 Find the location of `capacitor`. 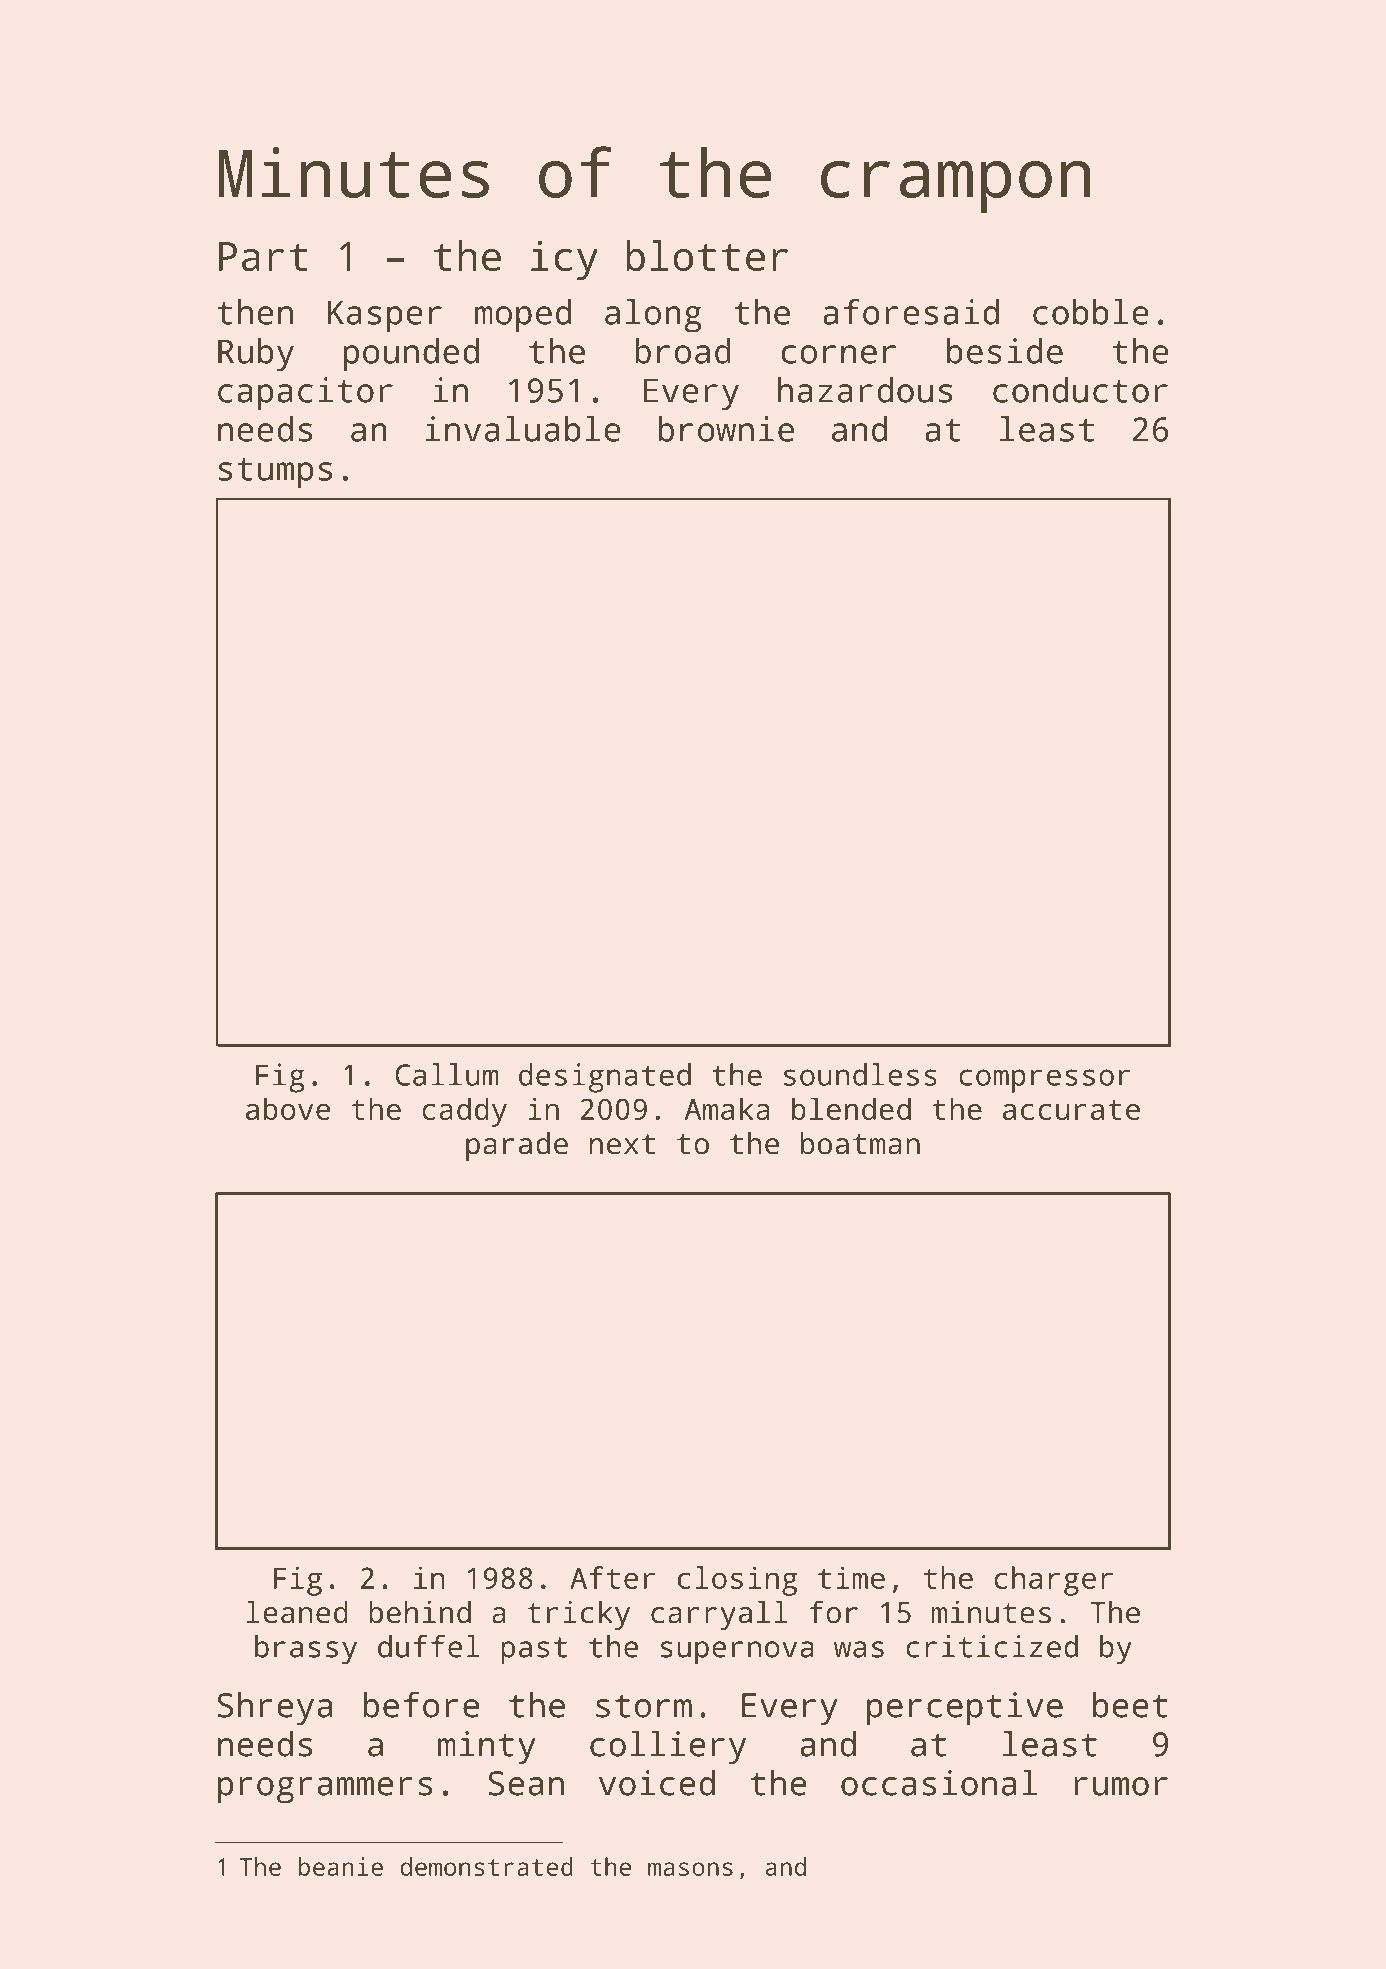

capacitor is located at coordinates (305, 394).
